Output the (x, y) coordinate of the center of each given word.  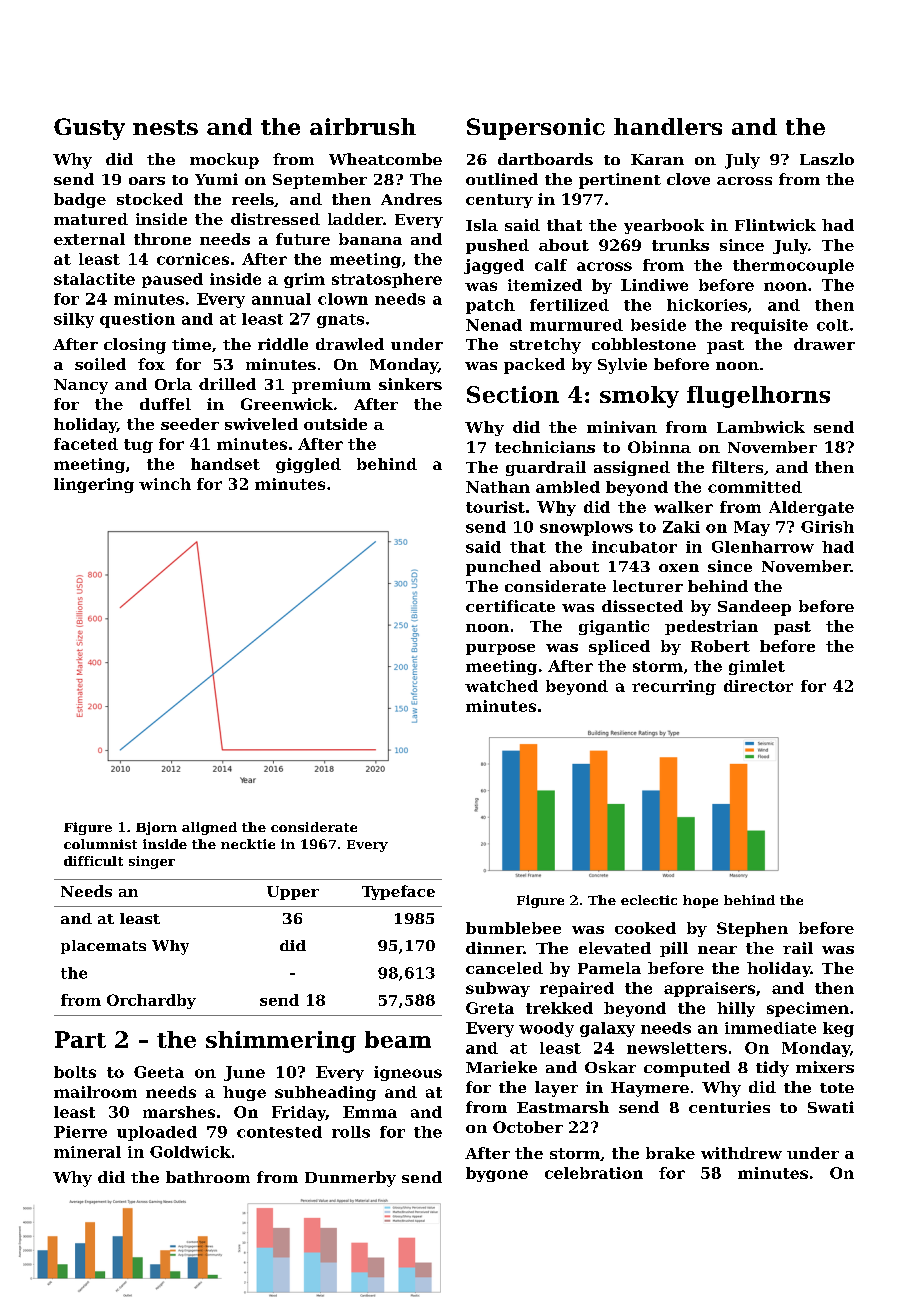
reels (253, 199)
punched (503, 568)
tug (138, 446)
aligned (209, 828)
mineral (87, 1152)
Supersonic (536, 129)
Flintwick (775, 225)
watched (501, 686)
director (758, 686)
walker (683, 507)
